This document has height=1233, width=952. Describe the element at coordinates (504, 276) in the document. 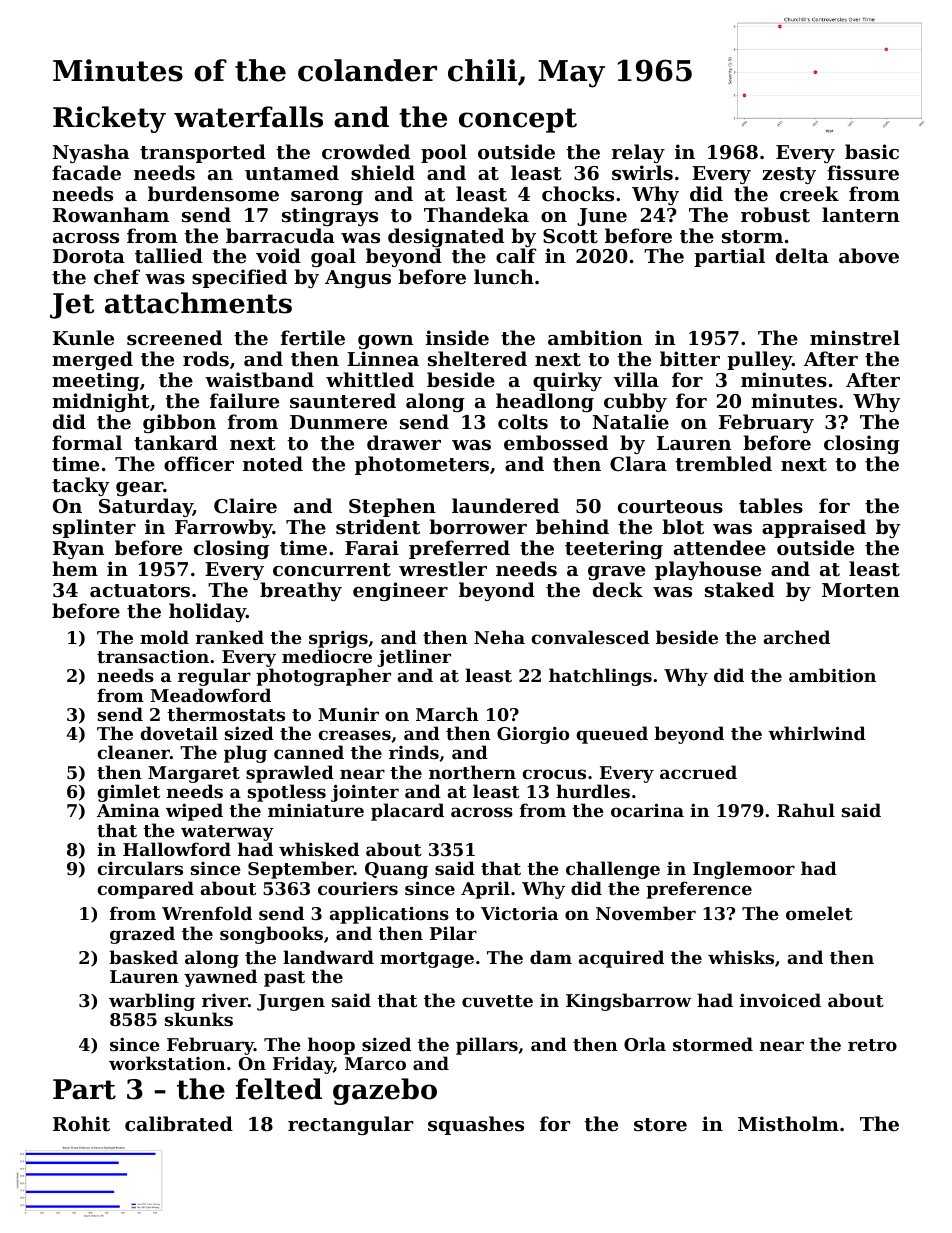

I see `lunch` at that location.
